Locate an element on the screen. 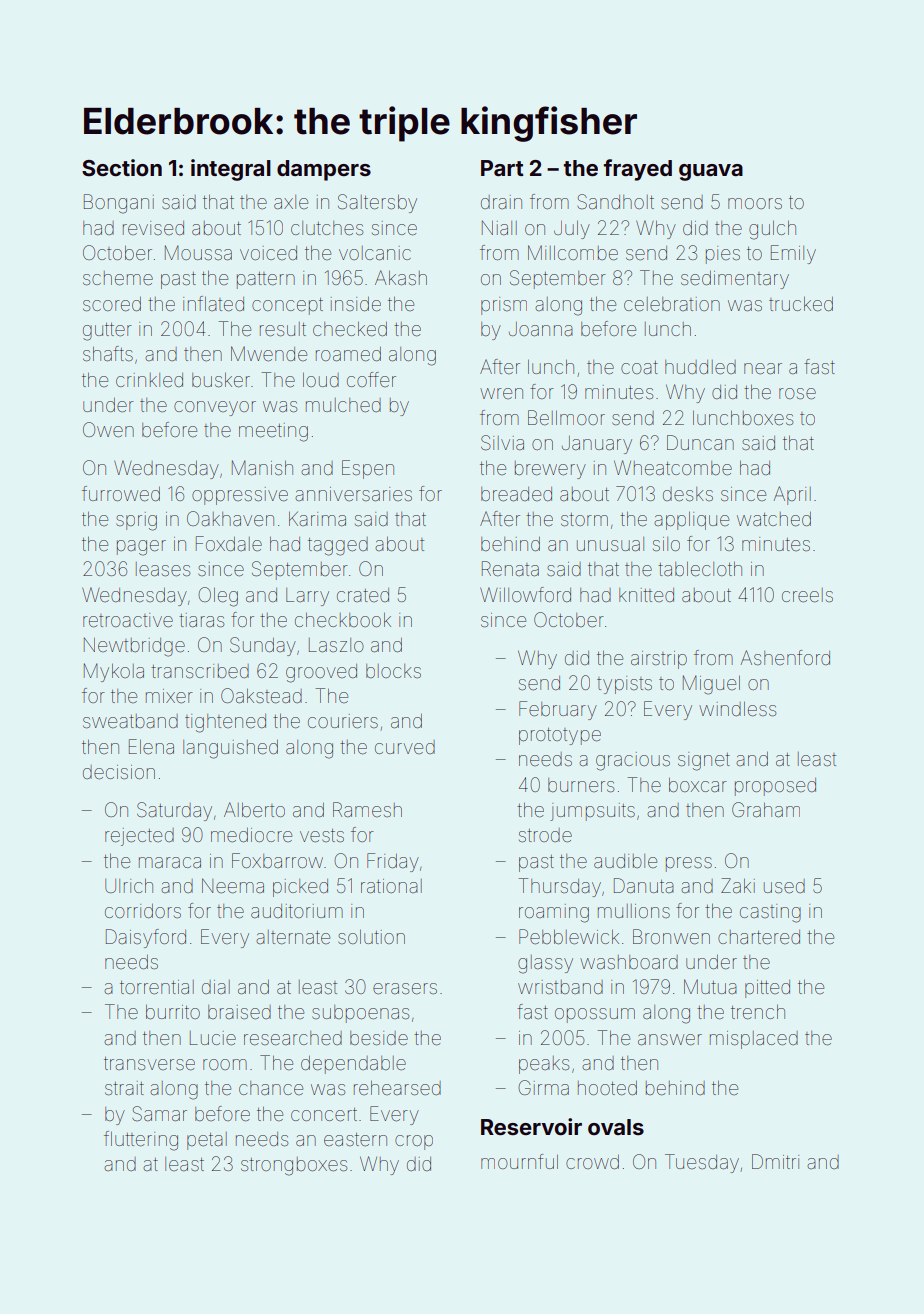  Renata is located at coordinates (510, 568).
